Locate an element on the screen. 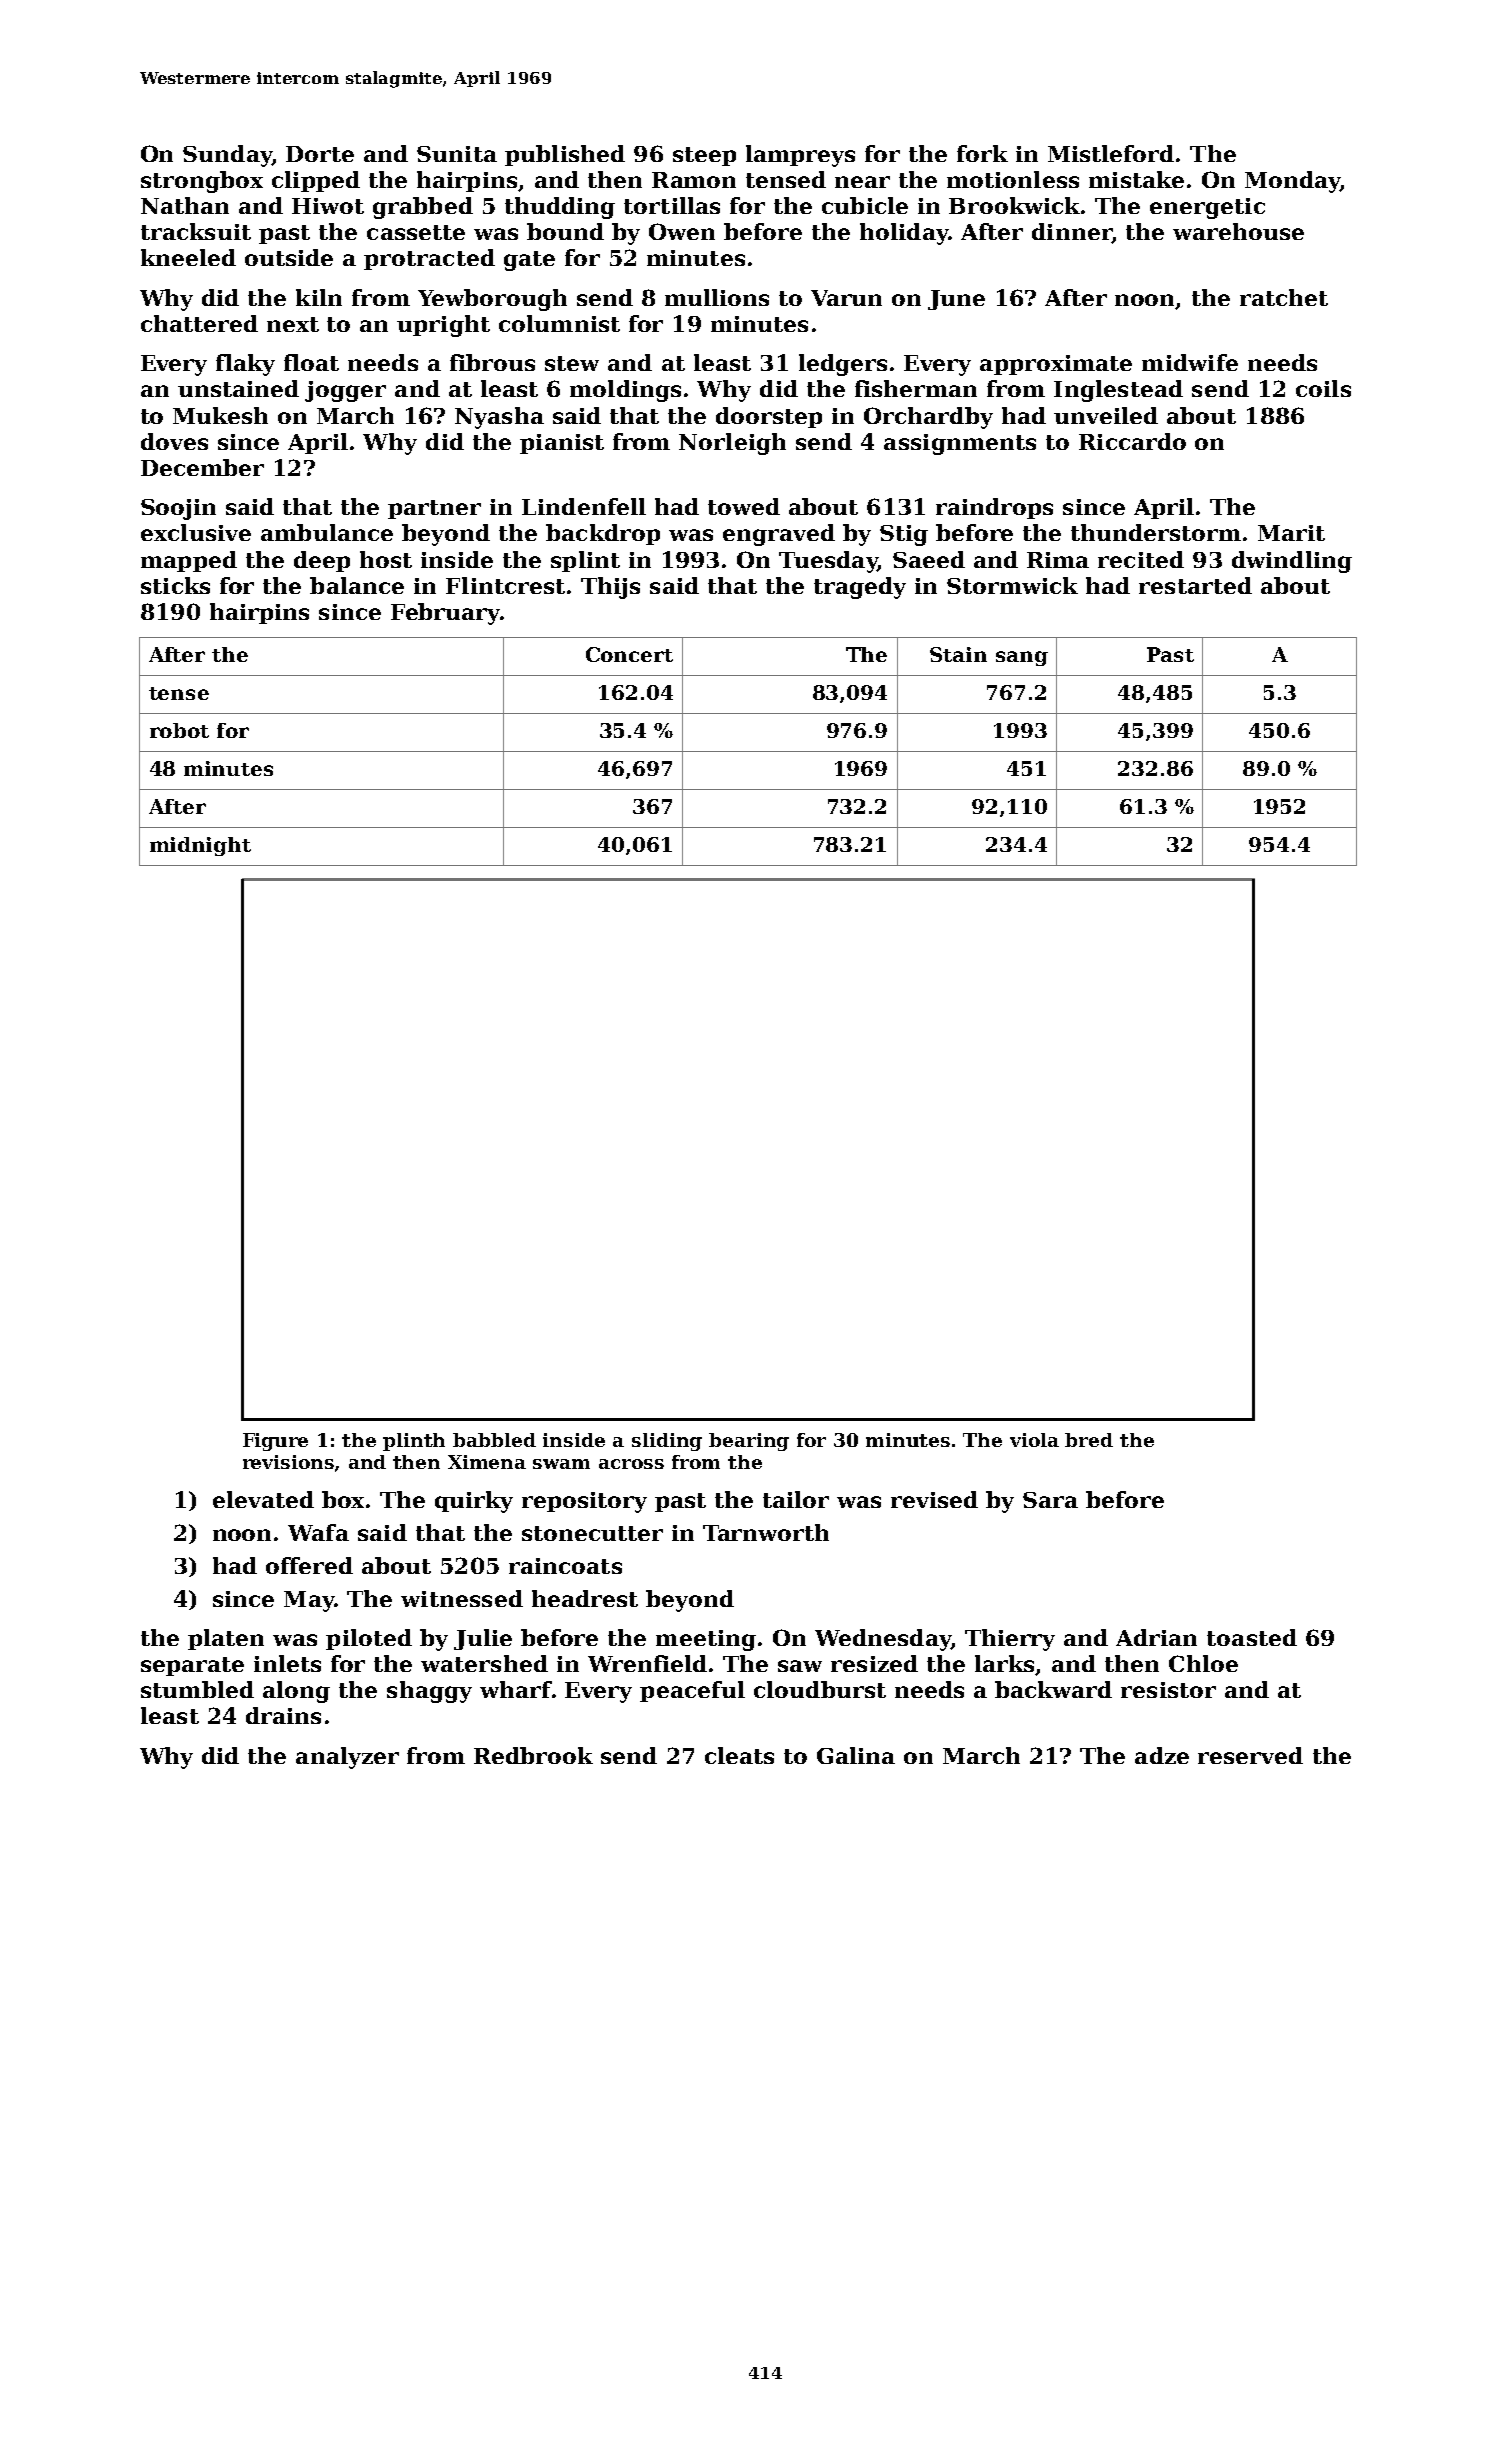  midnight is located at coordinates (200, 846).
